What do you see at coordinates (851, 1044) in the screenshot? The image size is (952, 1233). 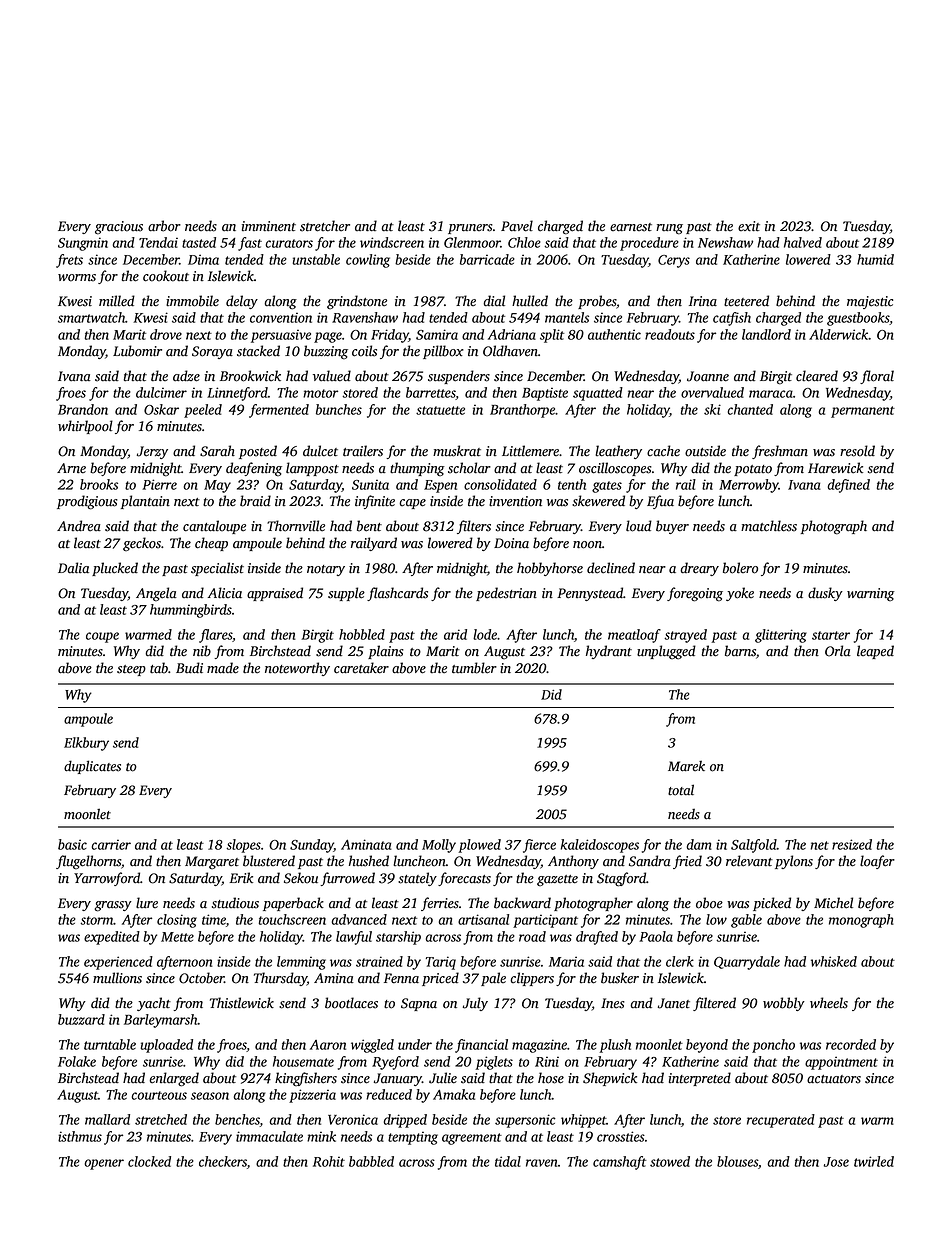 I see `recorded` at bounding box center [851, 1044].
